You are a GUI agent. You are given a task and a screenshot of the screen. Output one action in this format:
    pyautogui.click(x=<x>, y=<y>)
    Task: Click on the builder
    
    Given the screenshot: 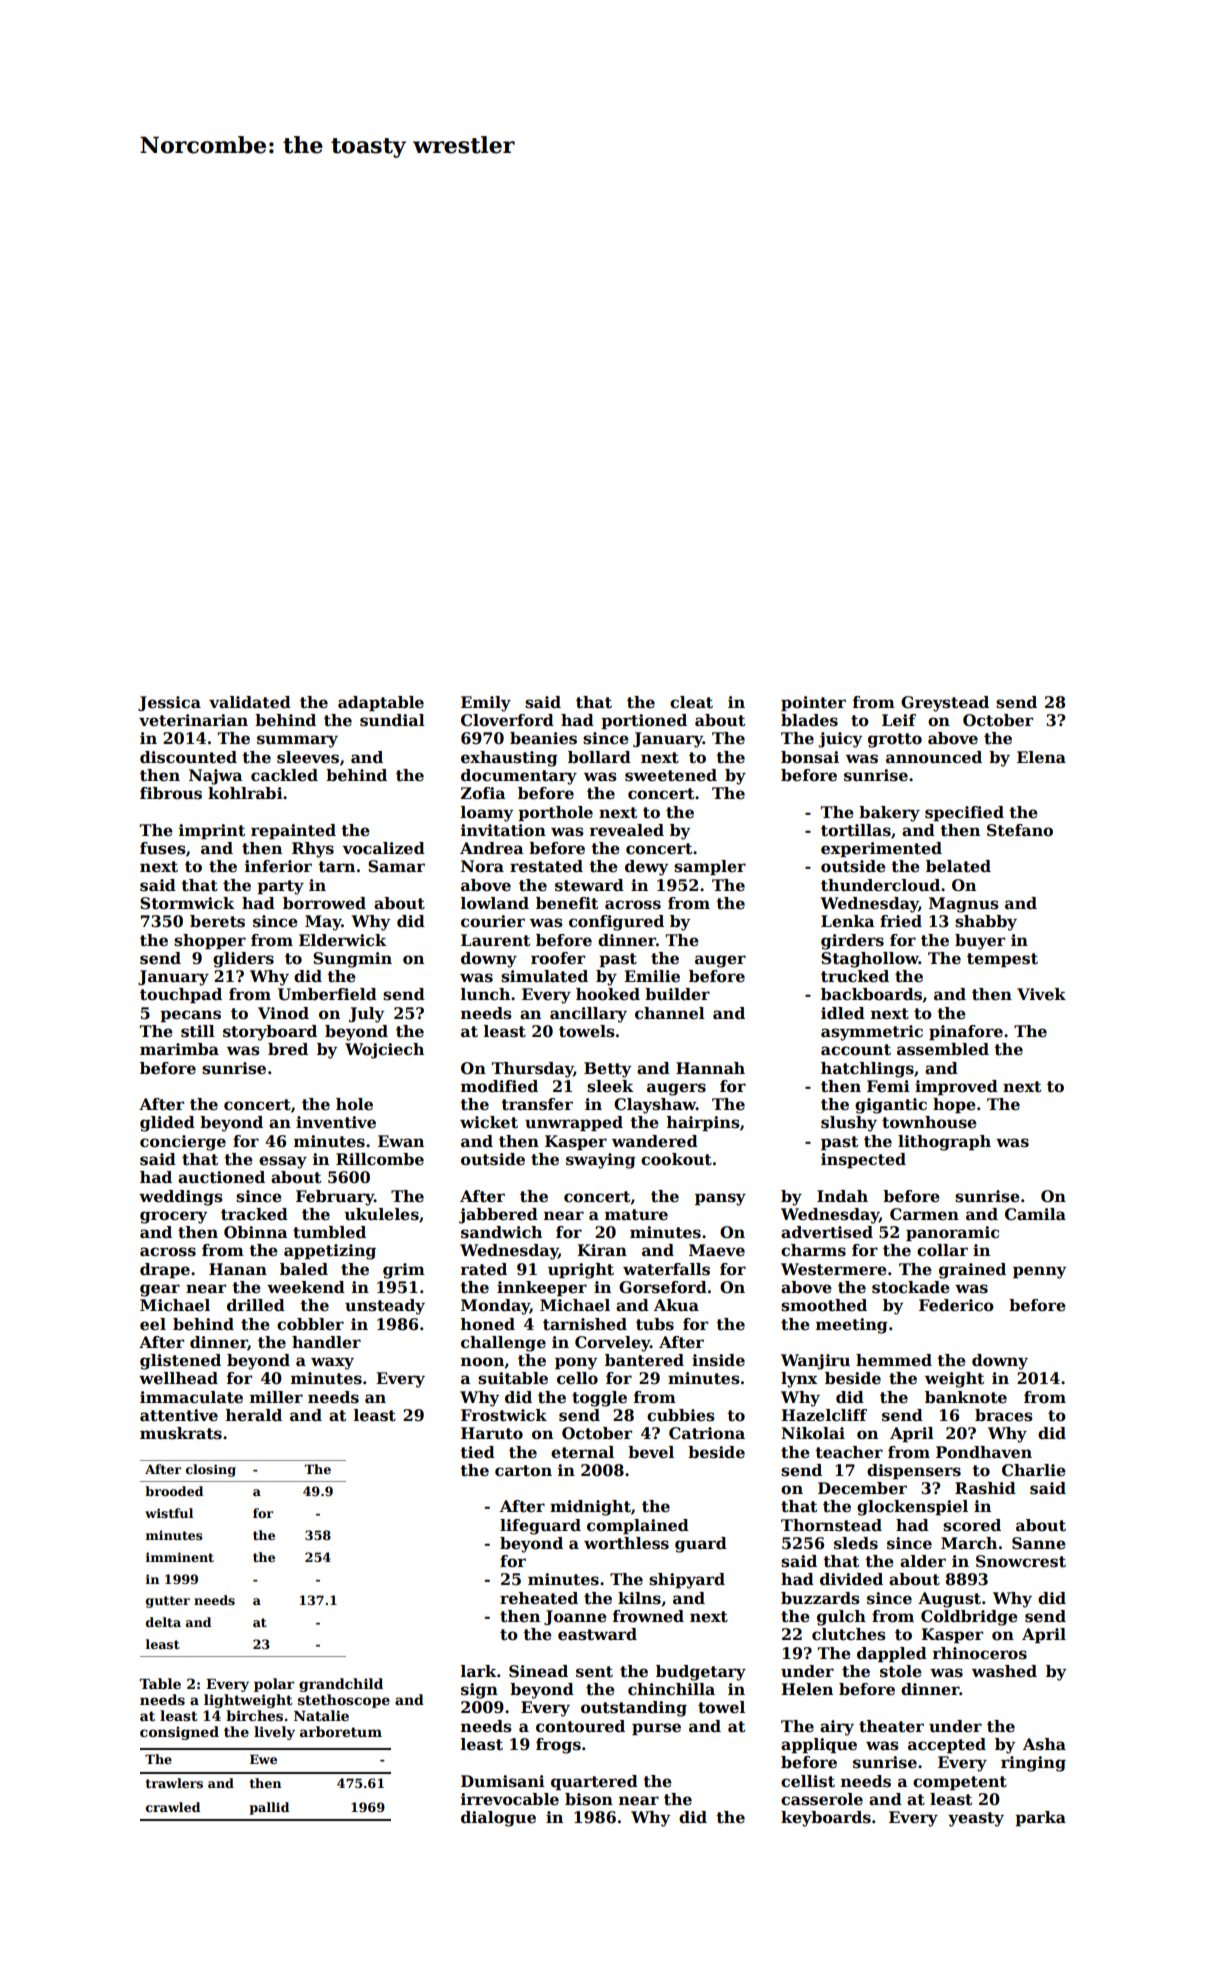 What is the action you would take?
    pyautogui.click(x=677, y=994)
